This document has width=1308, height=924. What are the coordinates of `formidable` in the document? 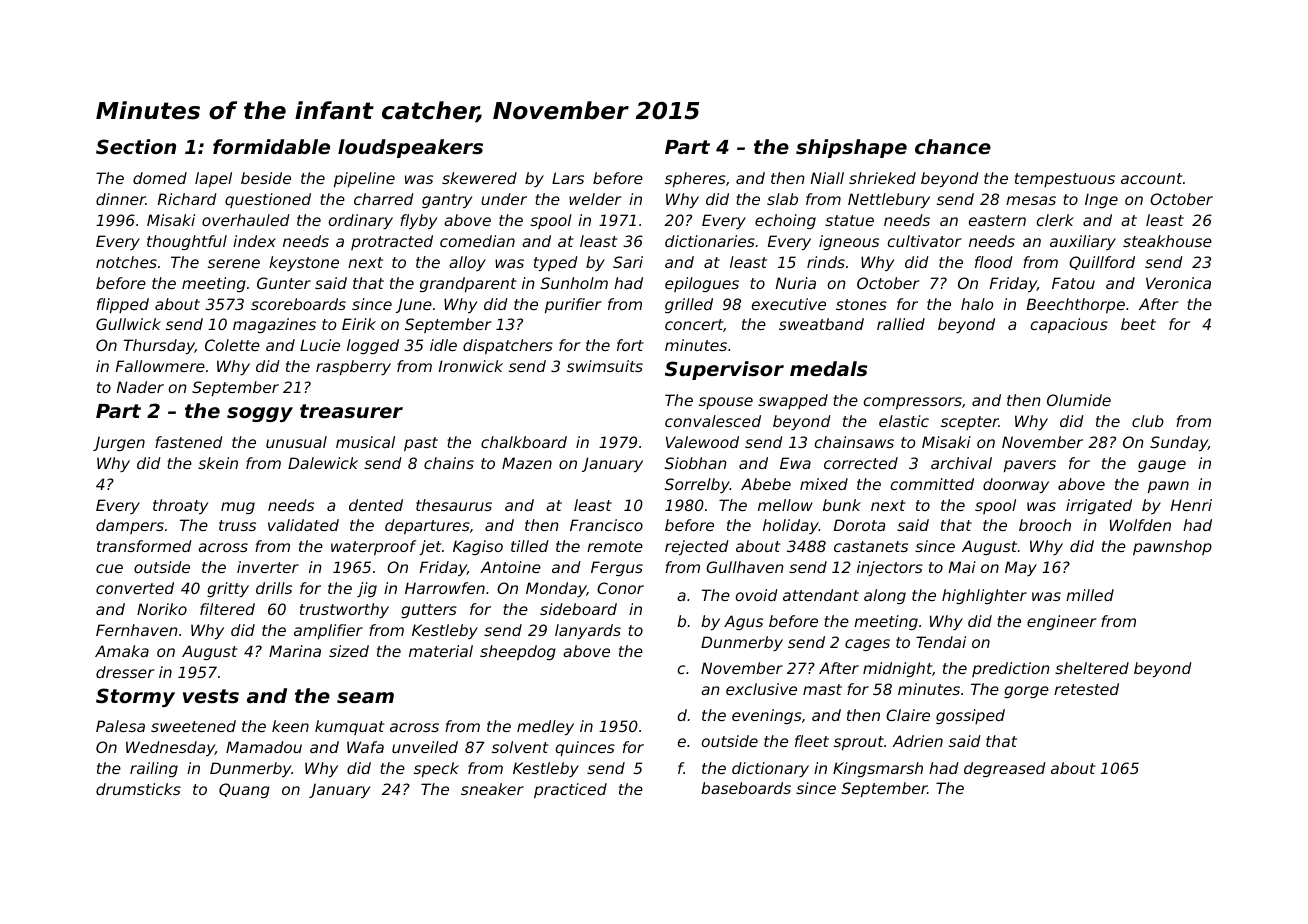 It's located at (271, 146).
